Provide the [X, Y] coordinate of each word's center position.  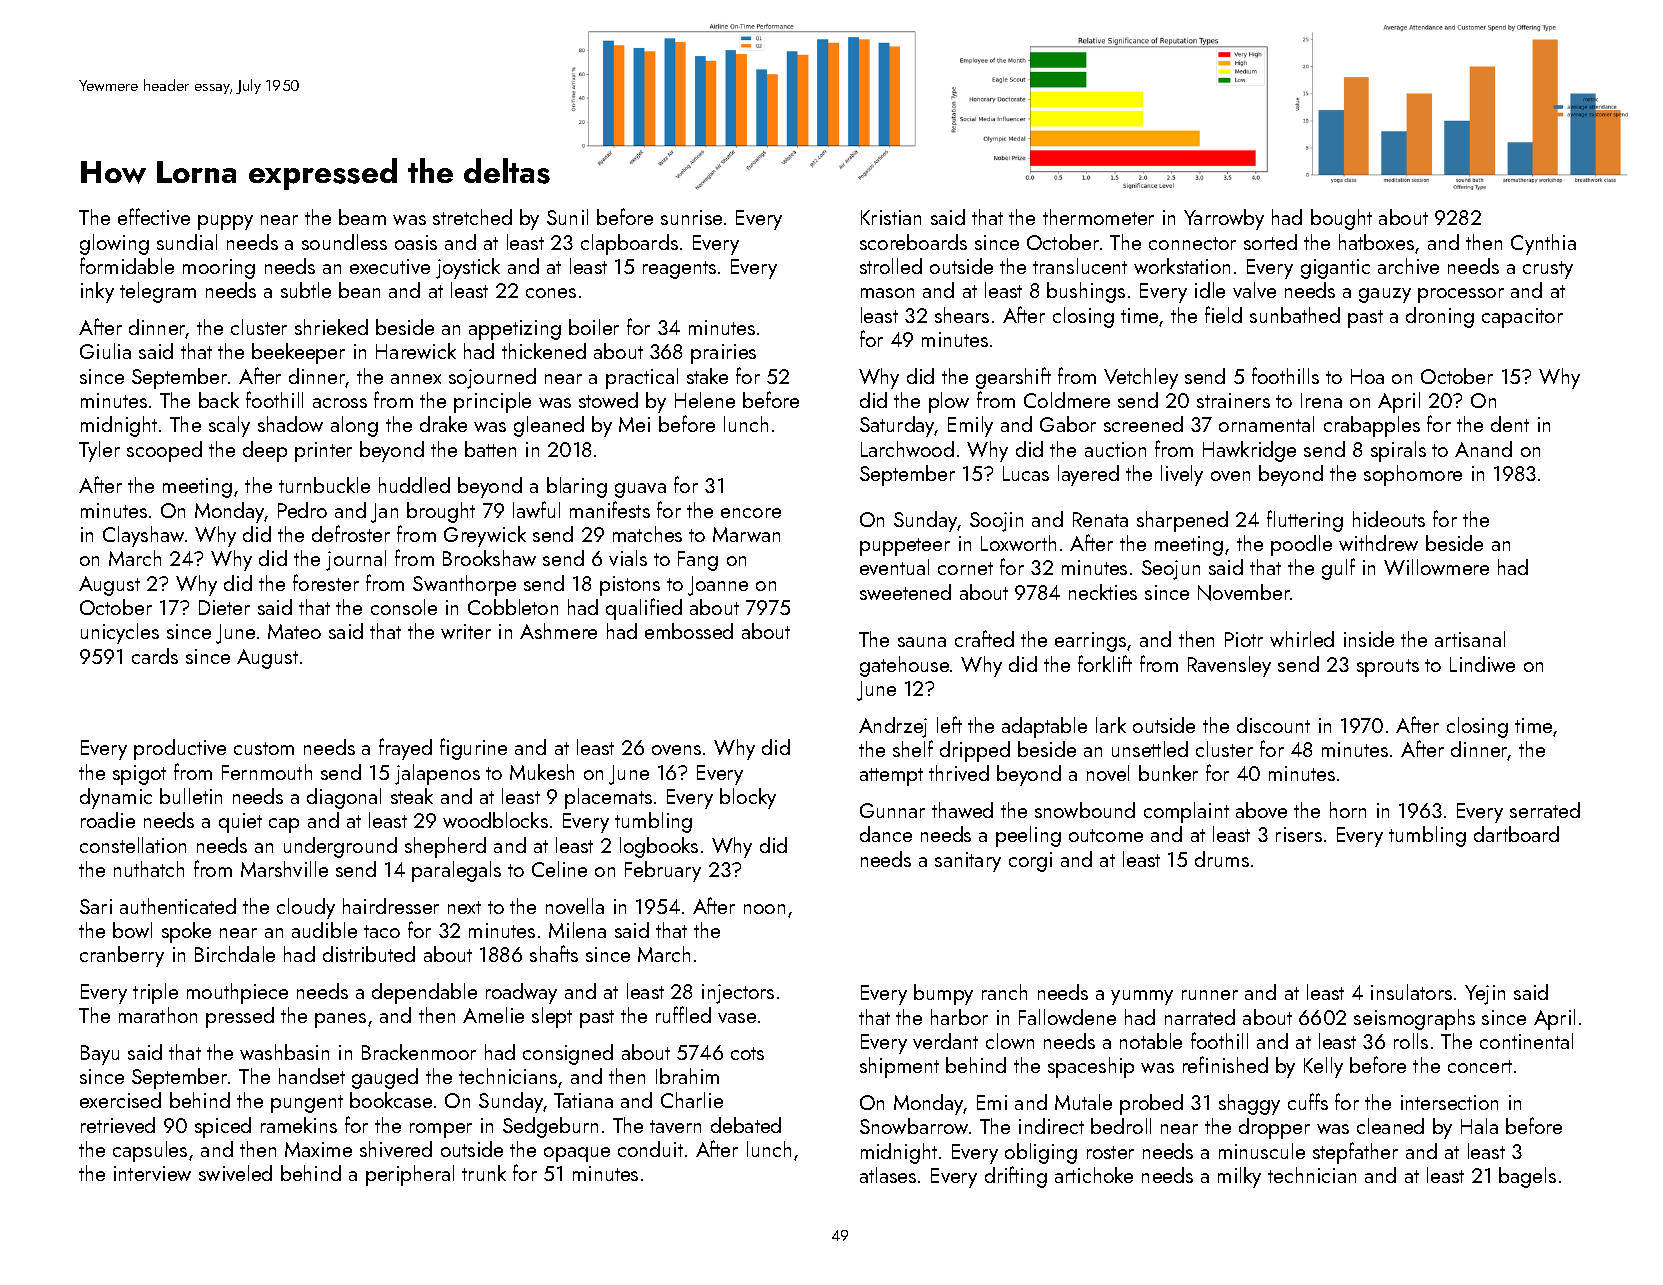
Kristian [891, 217]
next [464, 907]
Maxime [318, 1149]
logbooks [659, 847]
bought [1341, 219]
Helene [705, 400]
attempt [891, 777]
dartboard [1516, 834]
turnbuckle [324, 485]
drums [1222, 859]
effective [154, 216]
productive [180, 749]
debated [746, 1125]
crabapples [1372, 426]
